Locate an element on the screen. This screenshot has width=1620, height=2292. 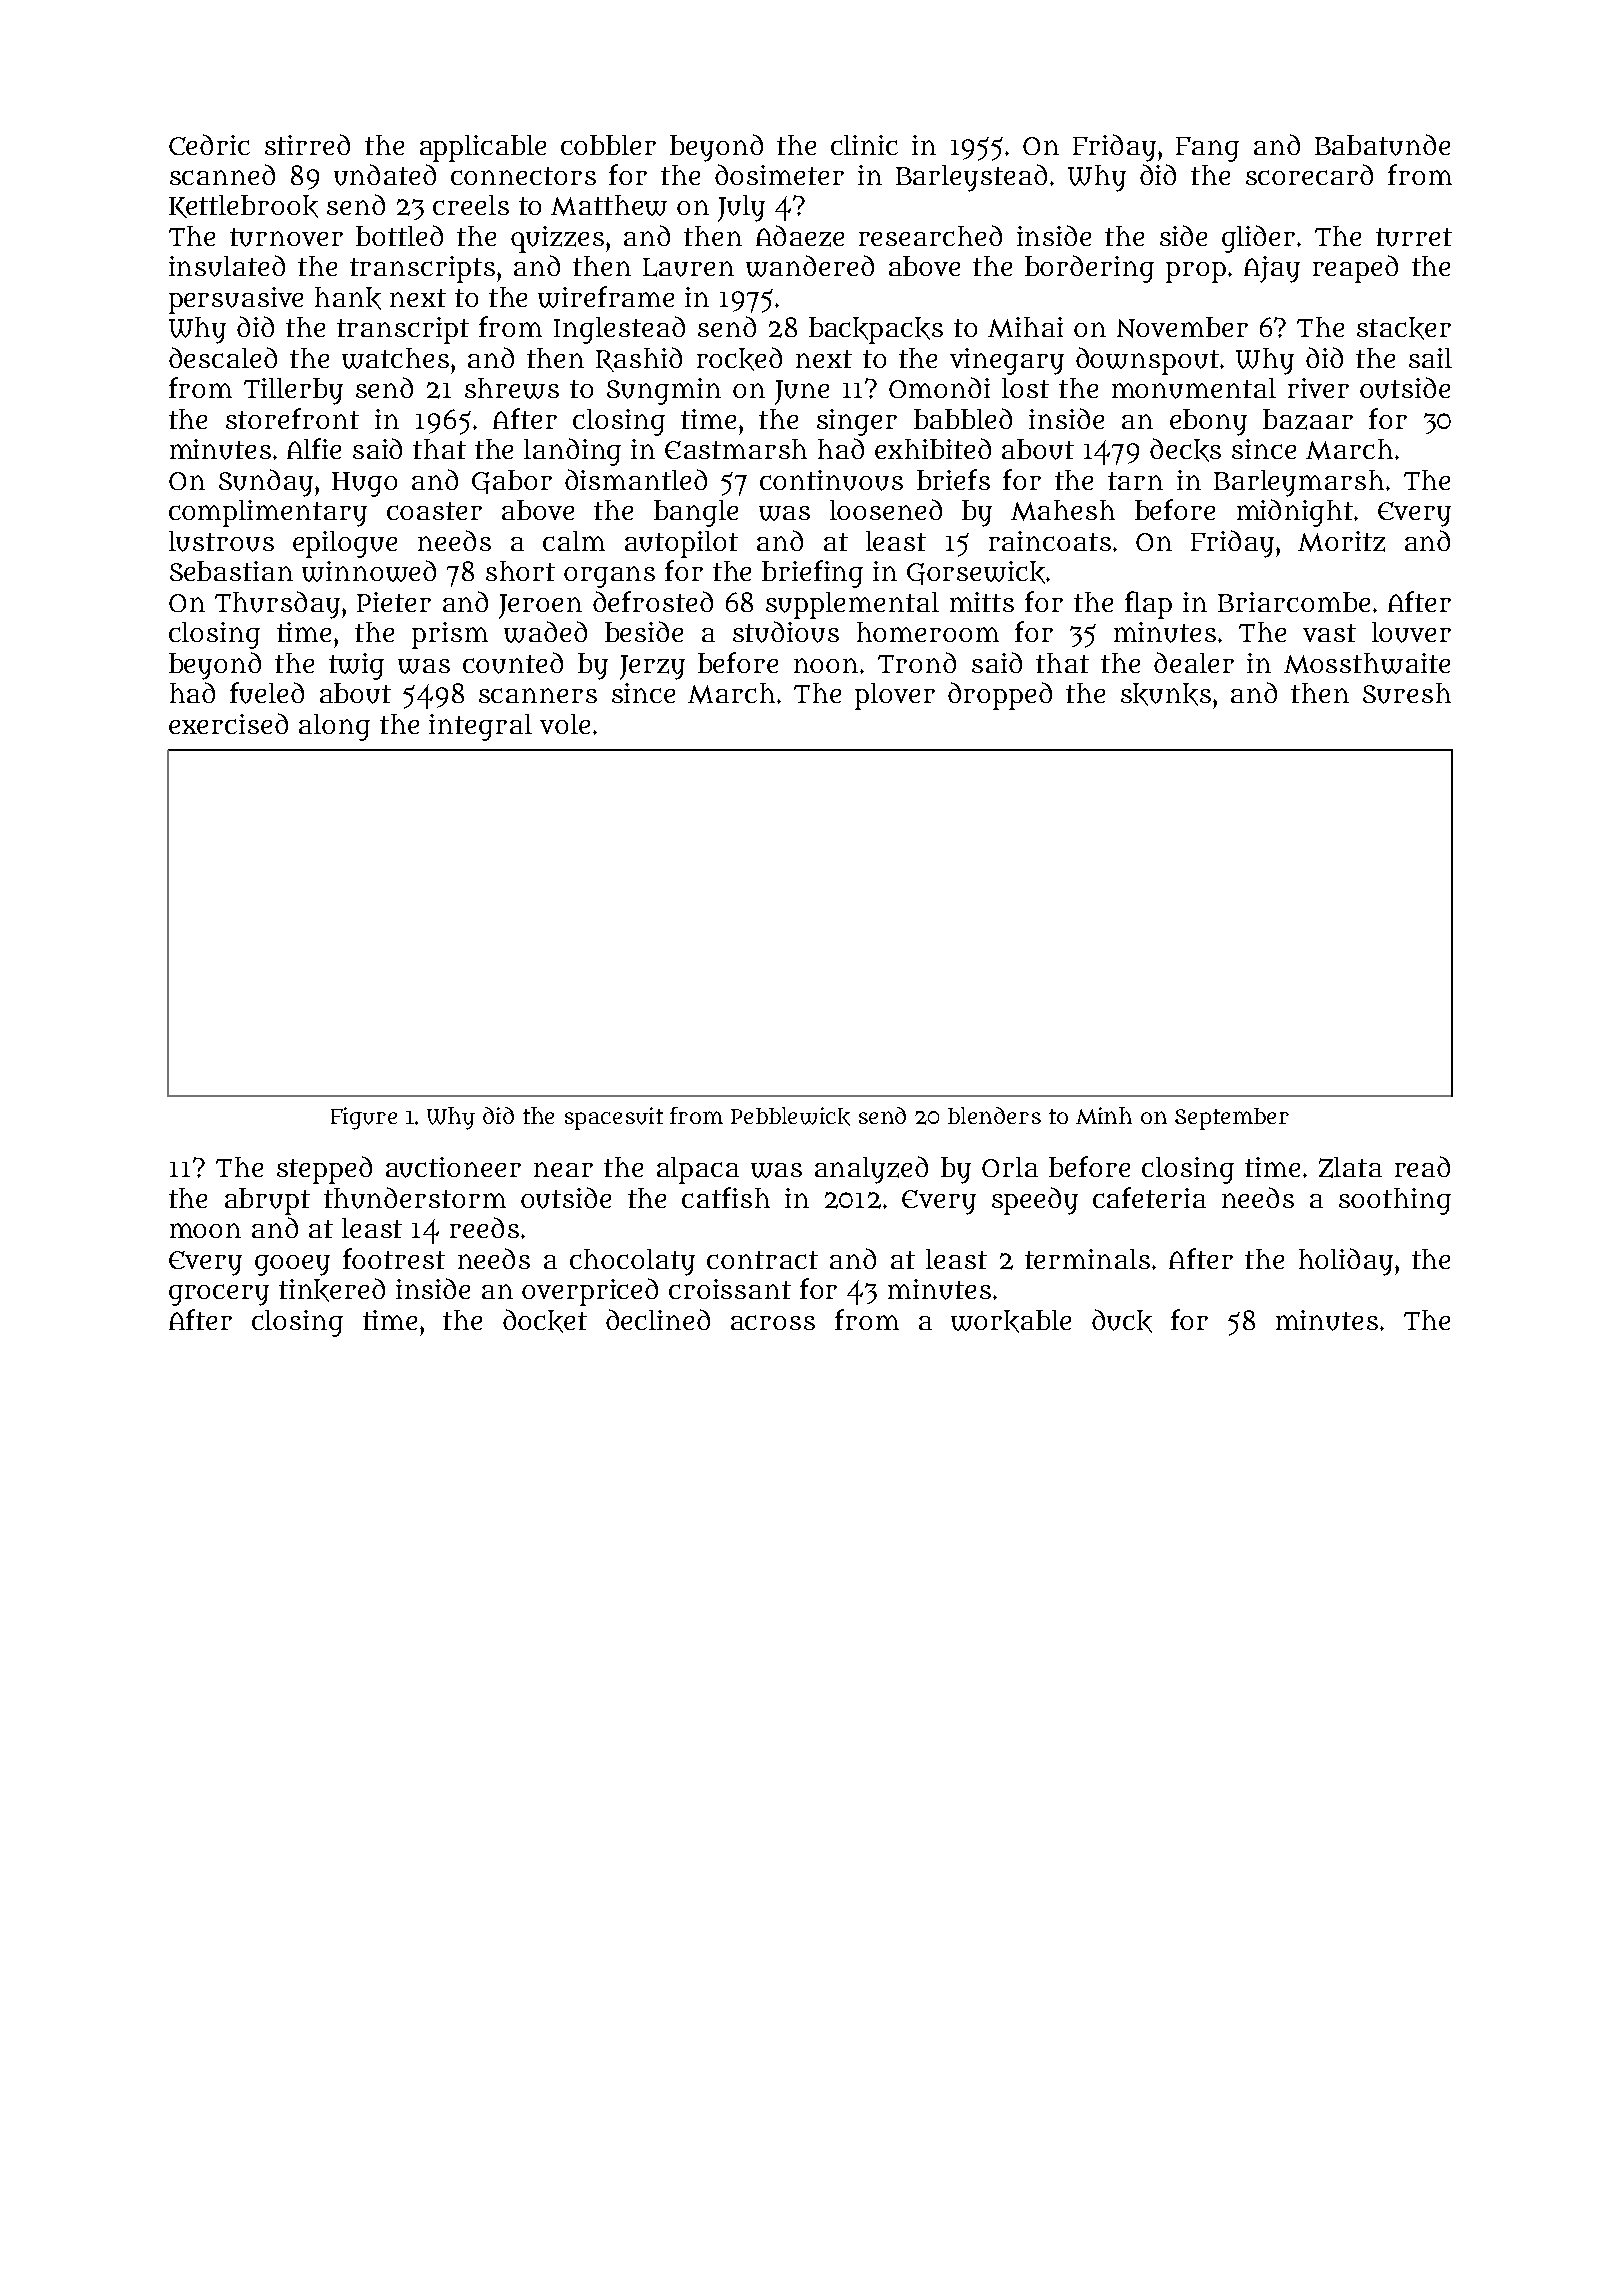
Sebastian is located at coordinates (231, 571).
